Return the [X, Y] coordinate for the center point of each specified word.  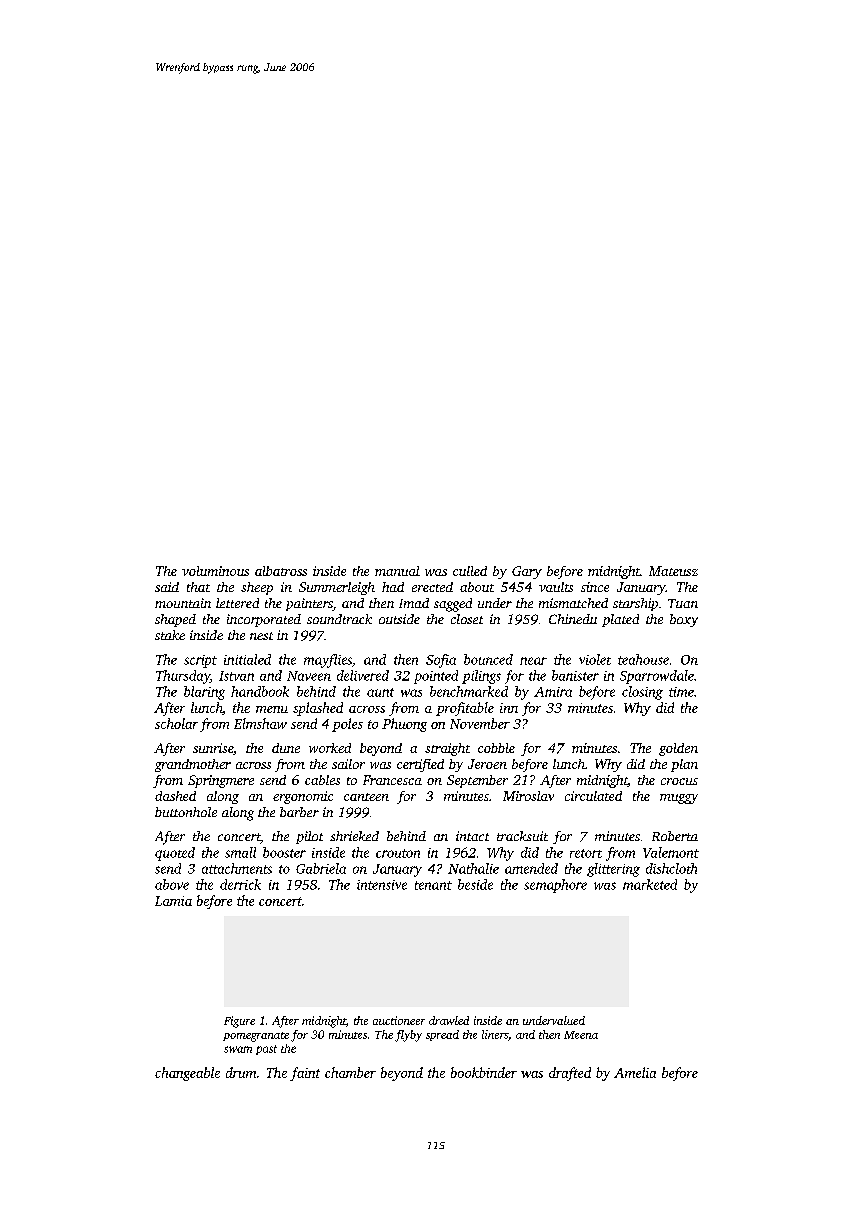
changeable [187, 1074]
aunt [380, 692]
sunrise [213, 748]
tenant [433, 885]
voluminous [215, 571]
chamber [350, 1072]
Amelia [635, 1072]
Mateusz [673, 571]
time [681, 692]
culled [470, 571]
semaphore [555, 886]
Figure [239, 1022]
